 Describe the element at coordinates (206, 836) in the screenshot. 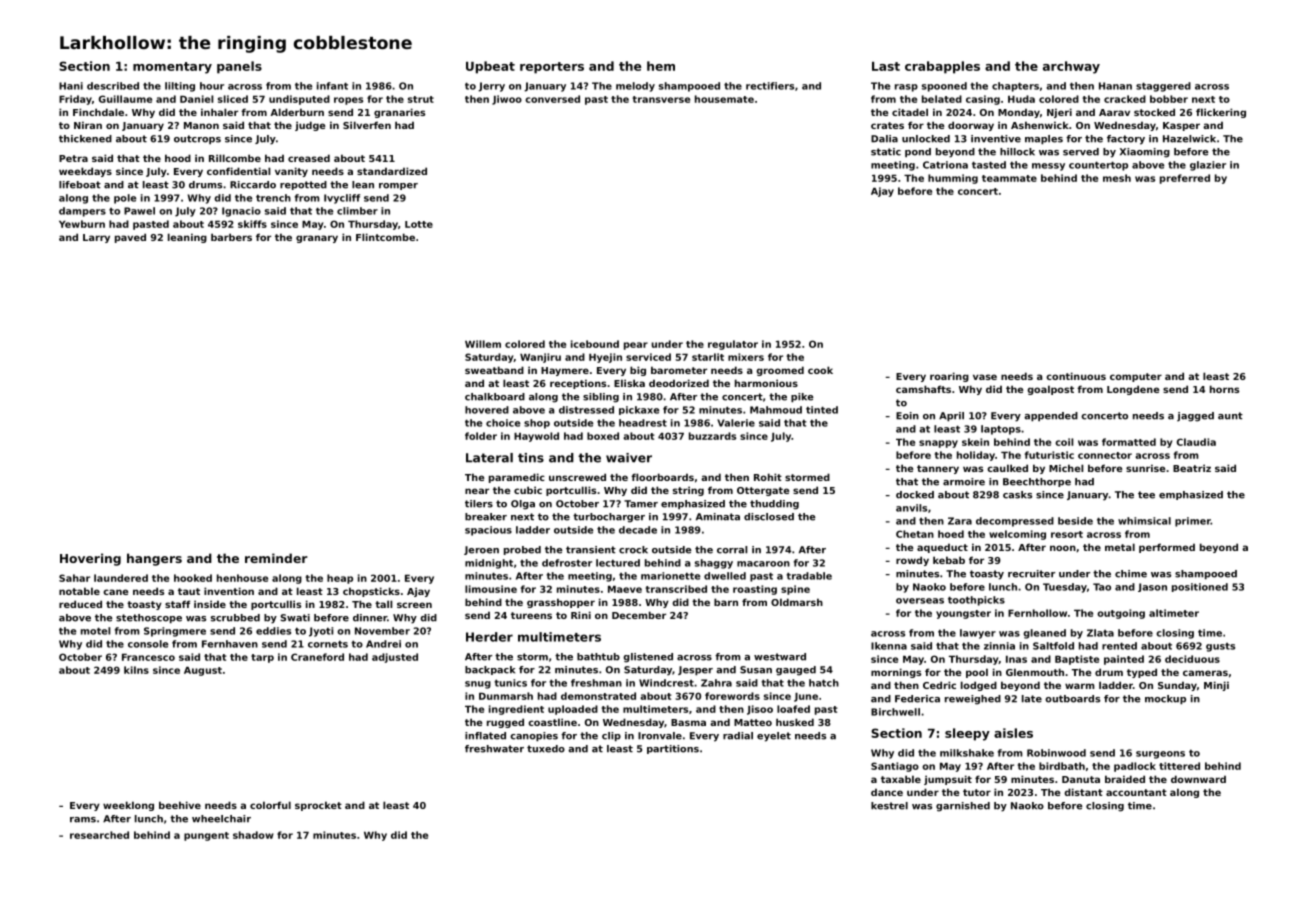

I see `pungent` at that location.
